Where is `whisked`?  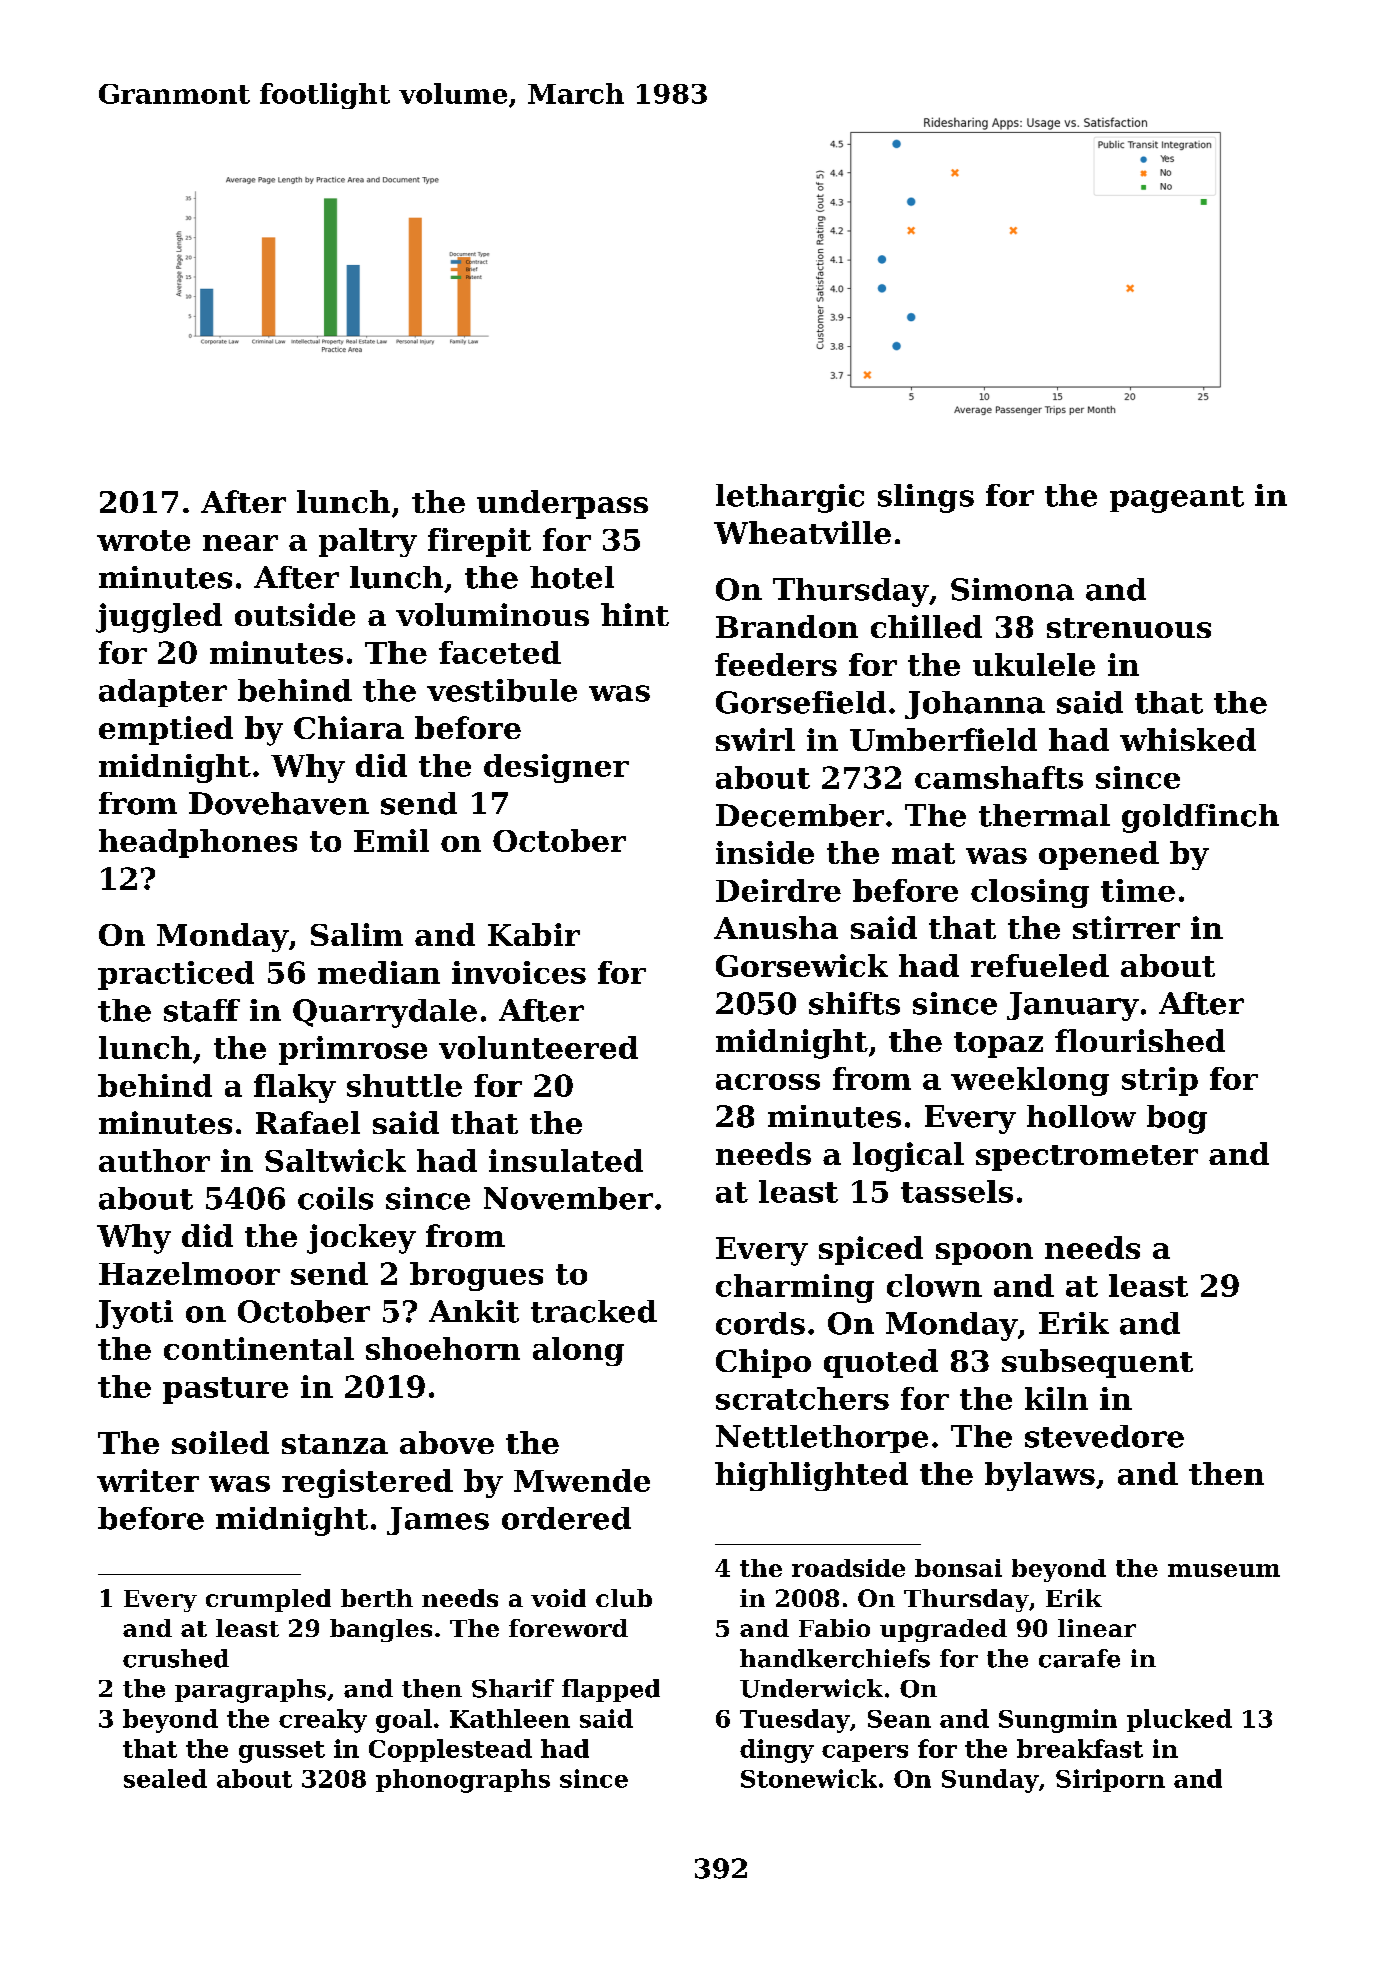
whisked is located at coordinates (1188, 739).
